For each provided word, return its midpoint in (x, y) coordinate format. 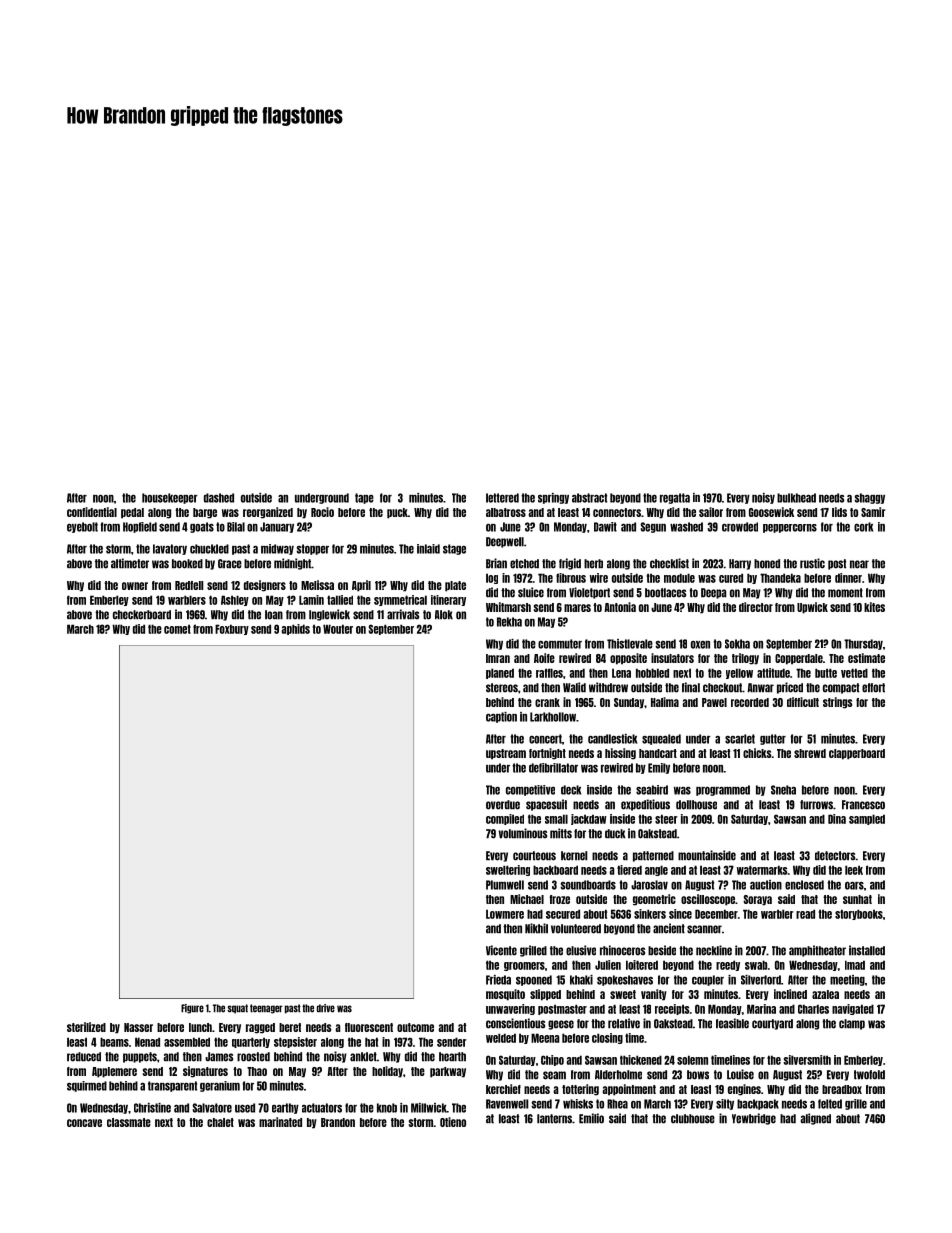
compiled (505, 819)
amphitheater (817, 951)
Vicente (501, 950)
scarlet (740, 739)
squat (237, 1009)
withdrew (608, 687)
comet (177, 629)
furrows (816, 805)
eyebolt (82, 527)
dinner (848, 578)
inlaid (428, 549)
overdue (503, 805)
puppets (140, 1057)
